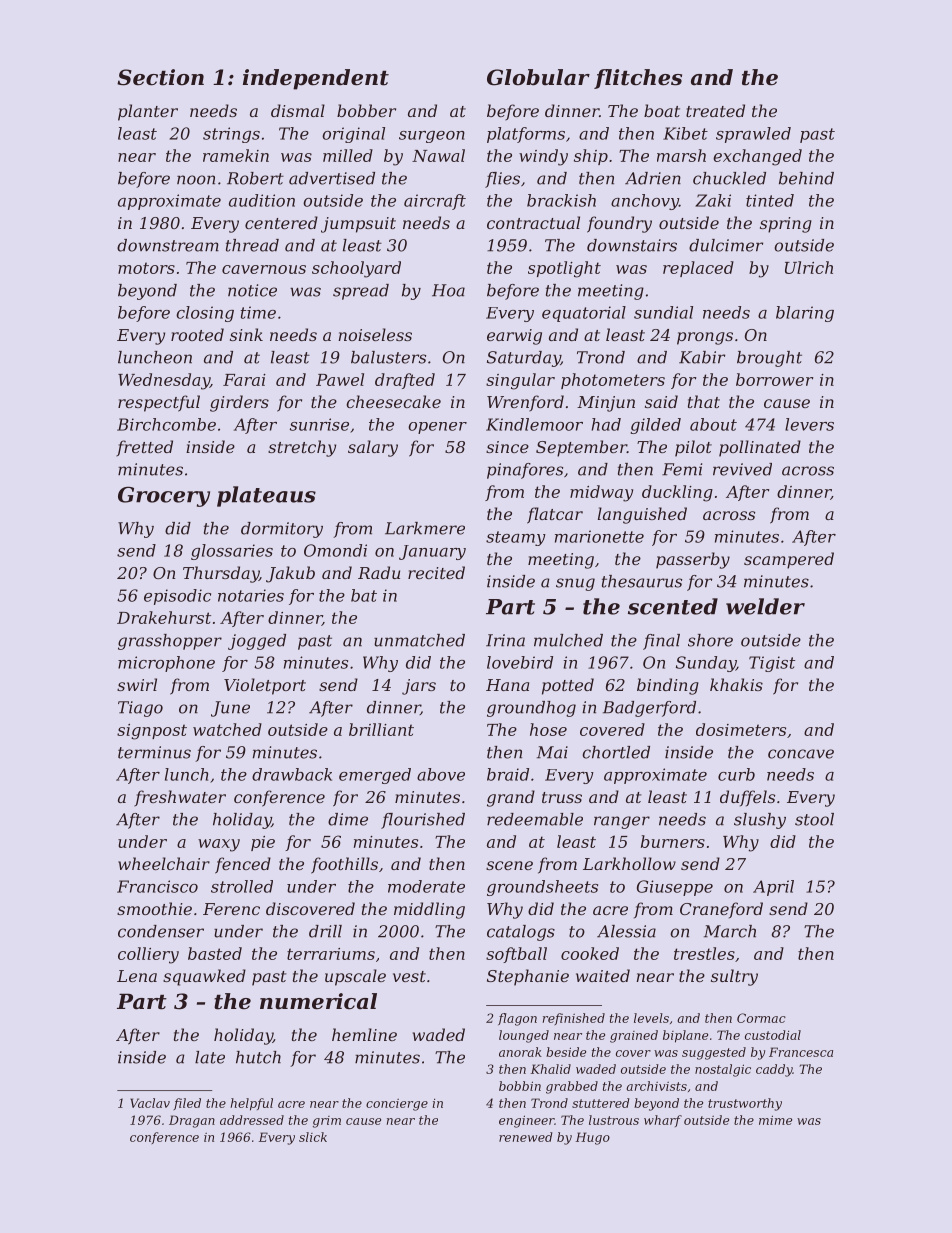  I want to click on Section, so click(160, 77).
